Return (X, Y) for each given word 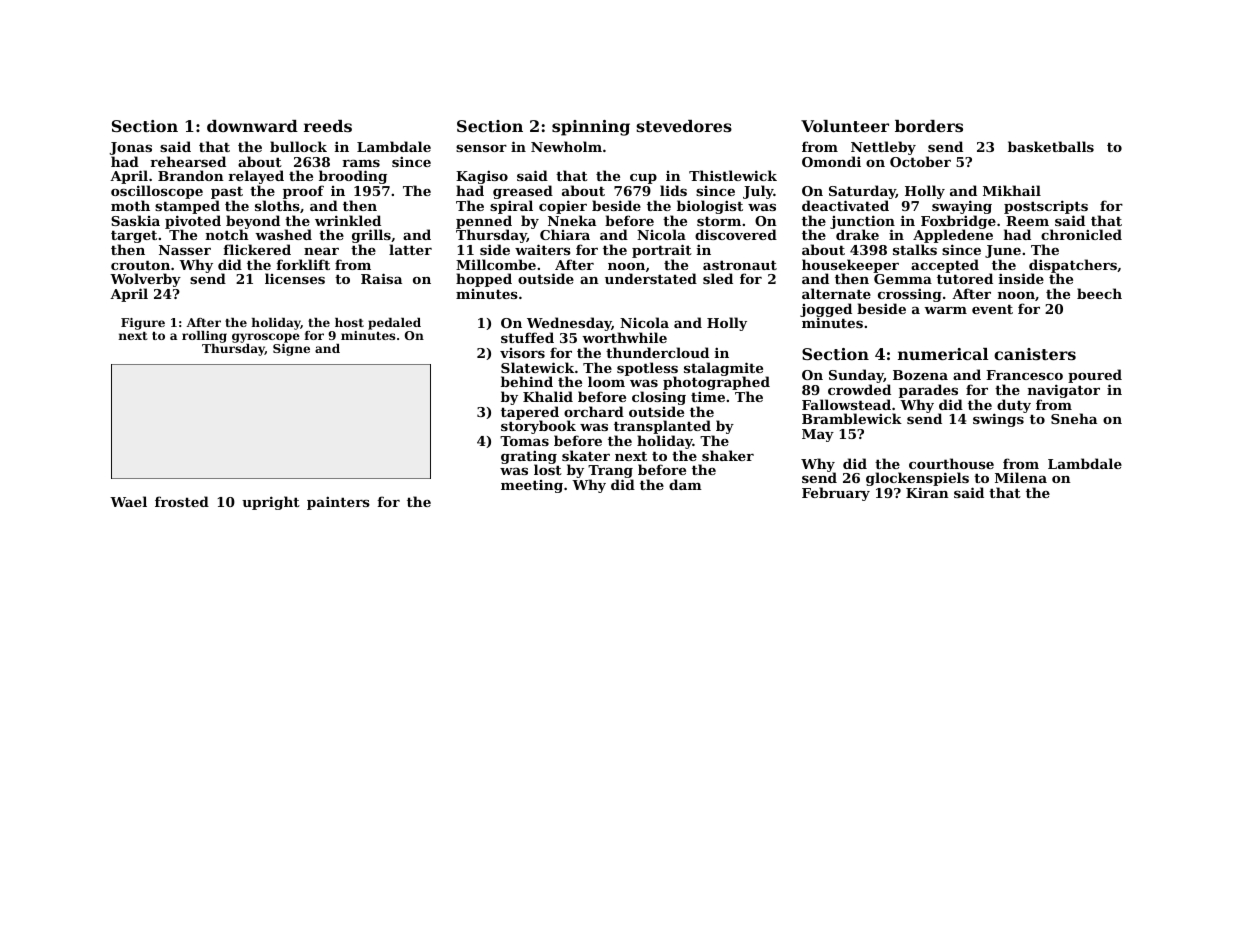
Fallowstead (846, 404)
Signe (291, 350)
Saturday (862, 192)
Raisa (381, 278)
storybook (539, 428)
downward (252, 126)
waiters (543, 249)
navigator (1064, 391)
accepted (945, 266)
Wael (128, 501)
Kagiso (482, 178)
